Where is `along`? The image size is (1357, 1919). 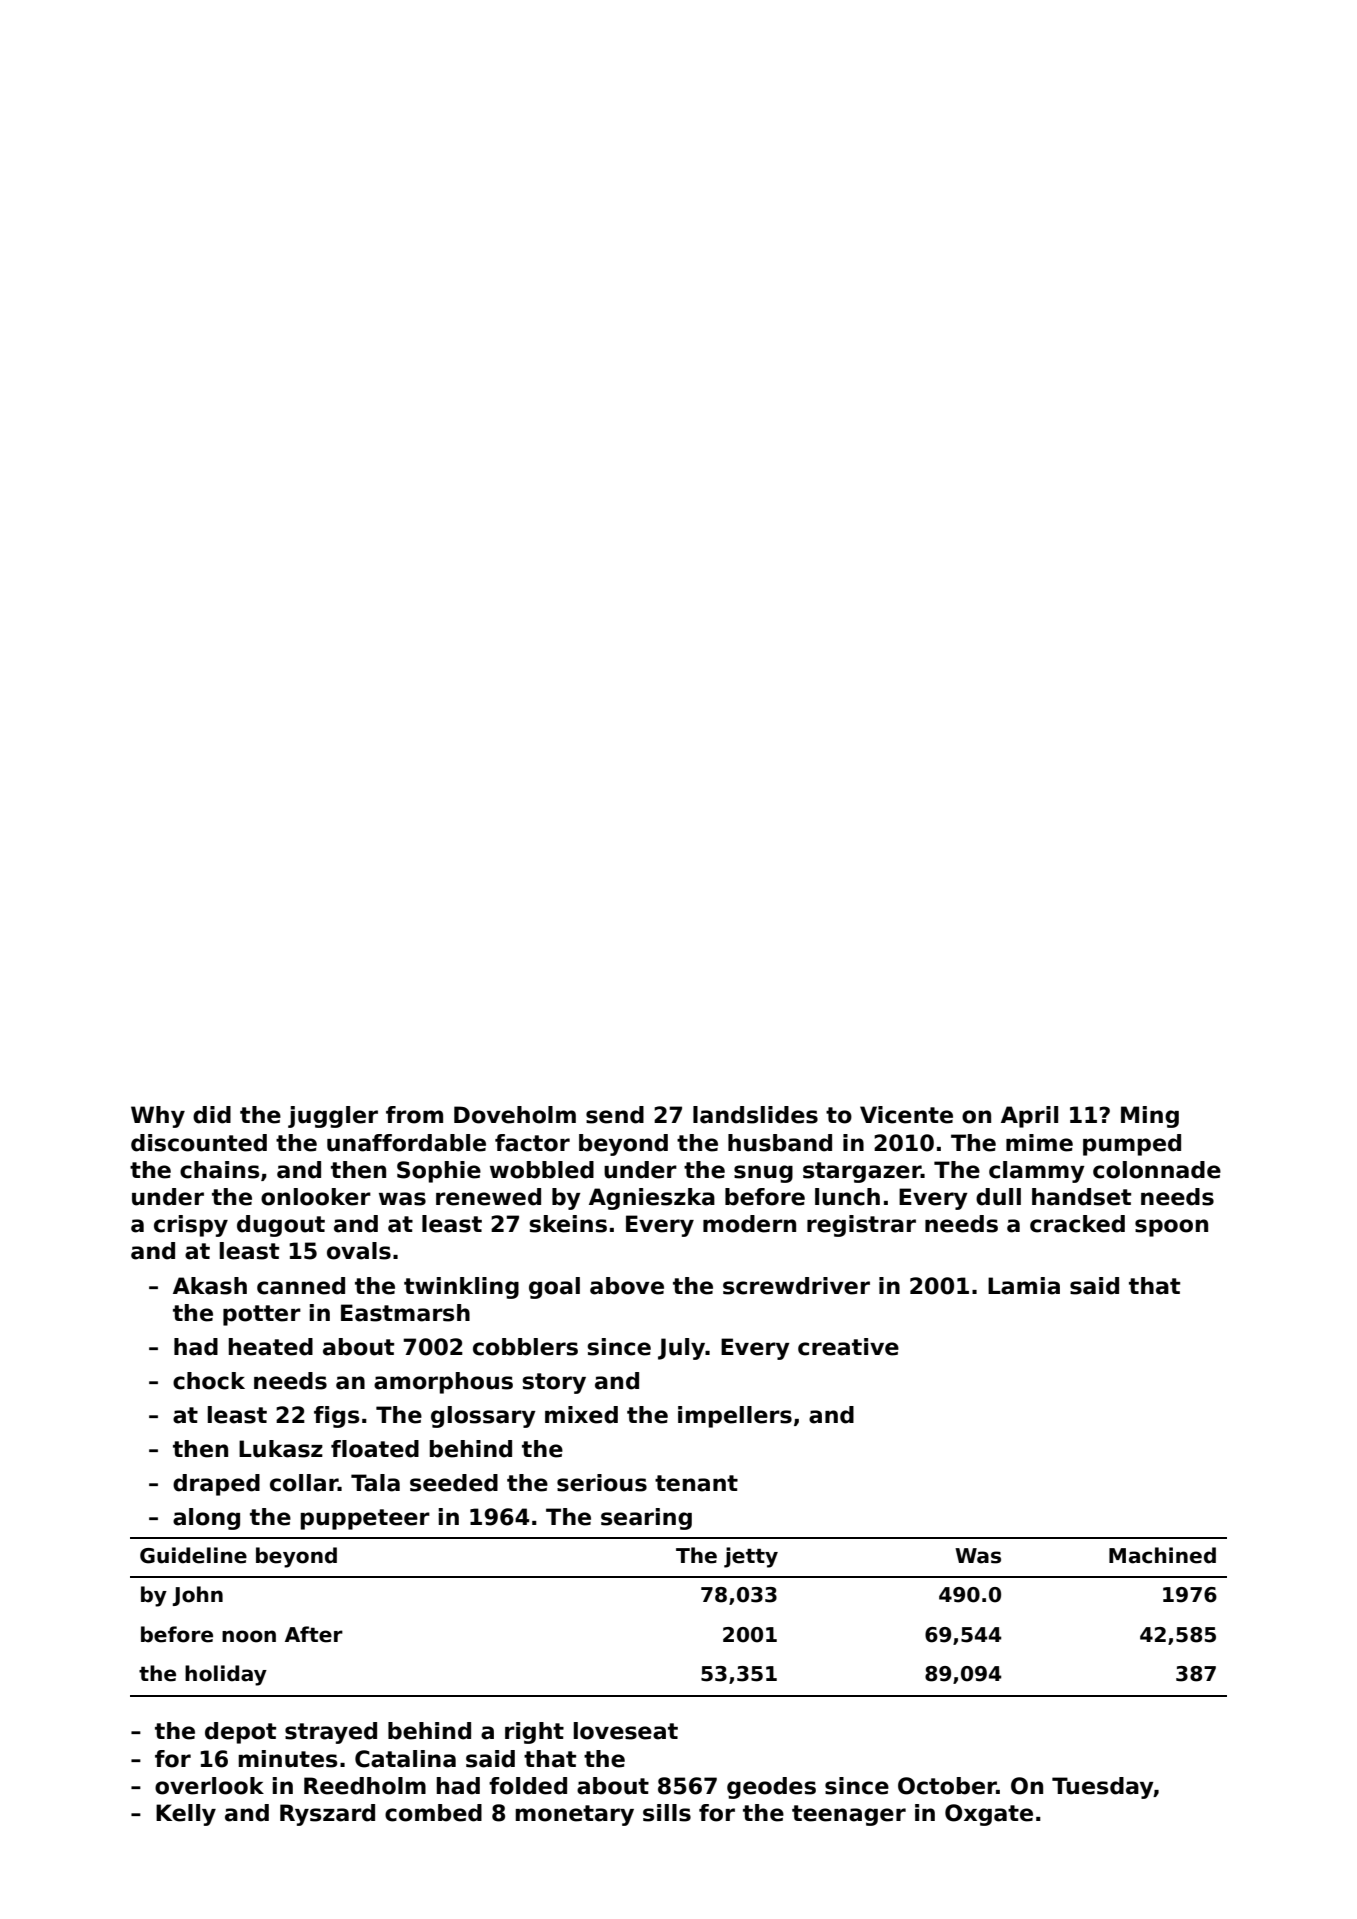 along is located at coordinates (206, 1519).
